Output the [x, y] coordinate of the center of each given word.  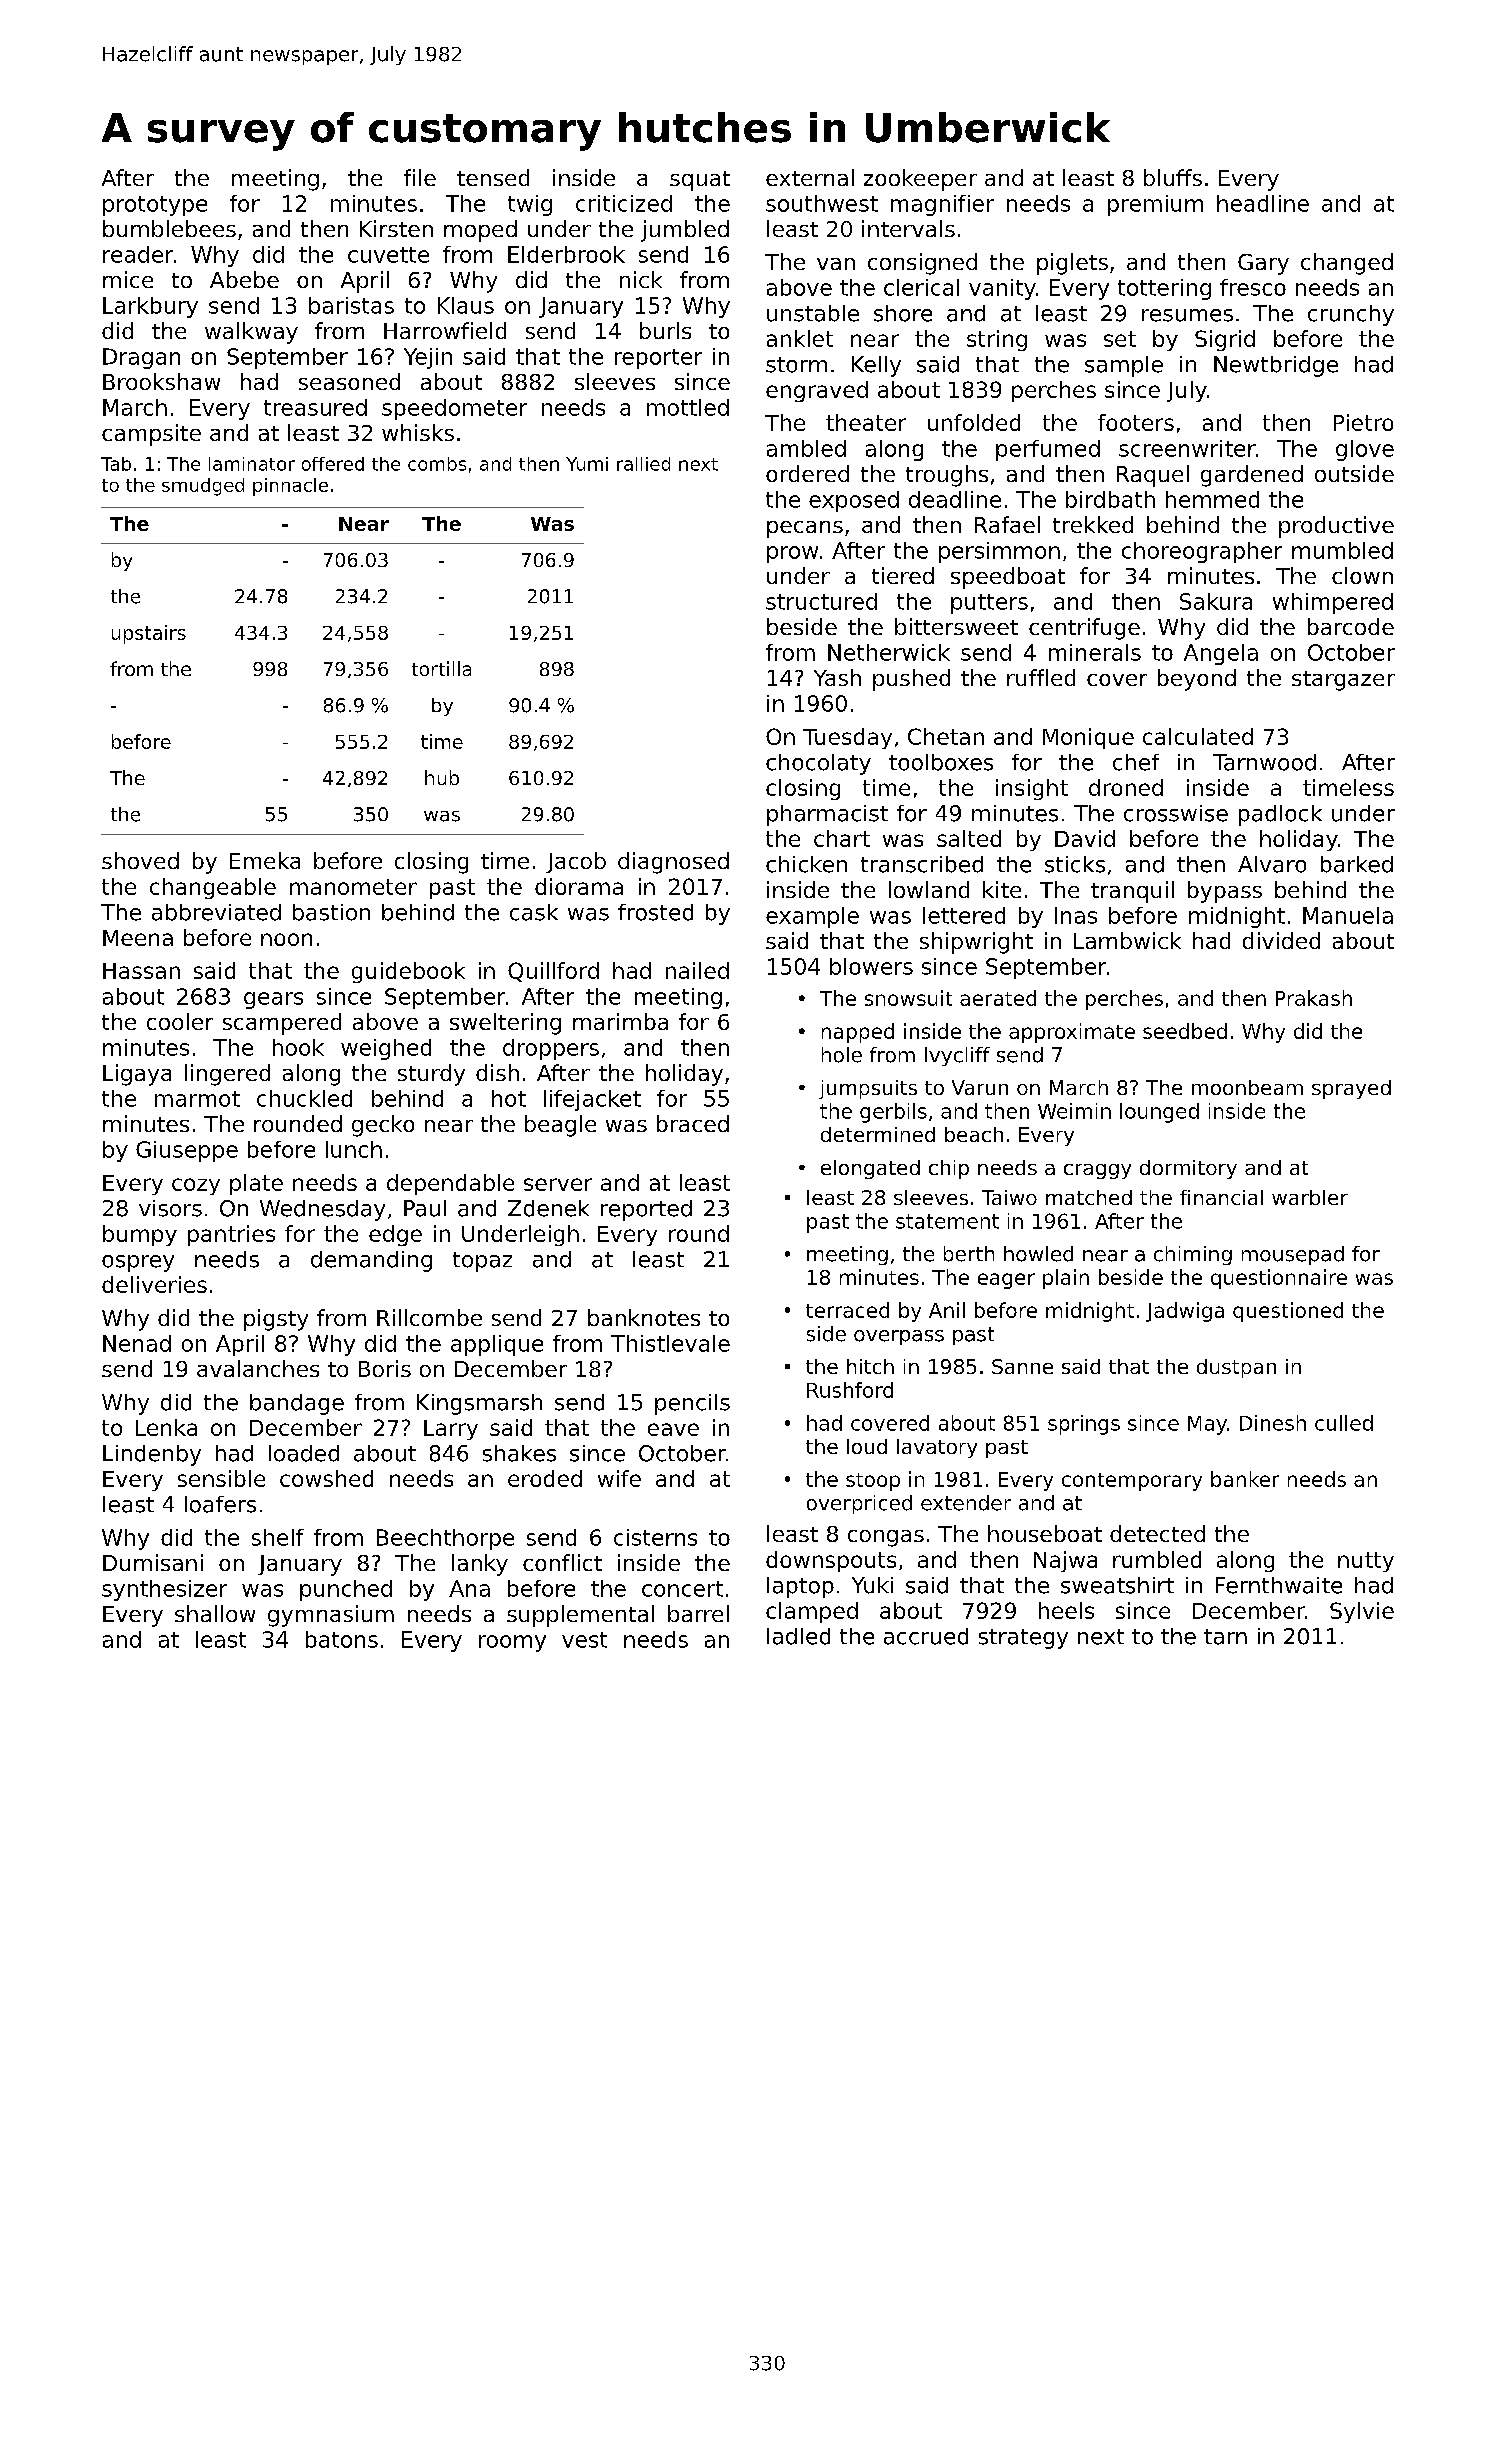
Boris [385, 1368]
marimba [620, 1021]
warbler [1310, 1197]
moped [480, 231]
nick [641, 279]
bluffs [1173, 177]
